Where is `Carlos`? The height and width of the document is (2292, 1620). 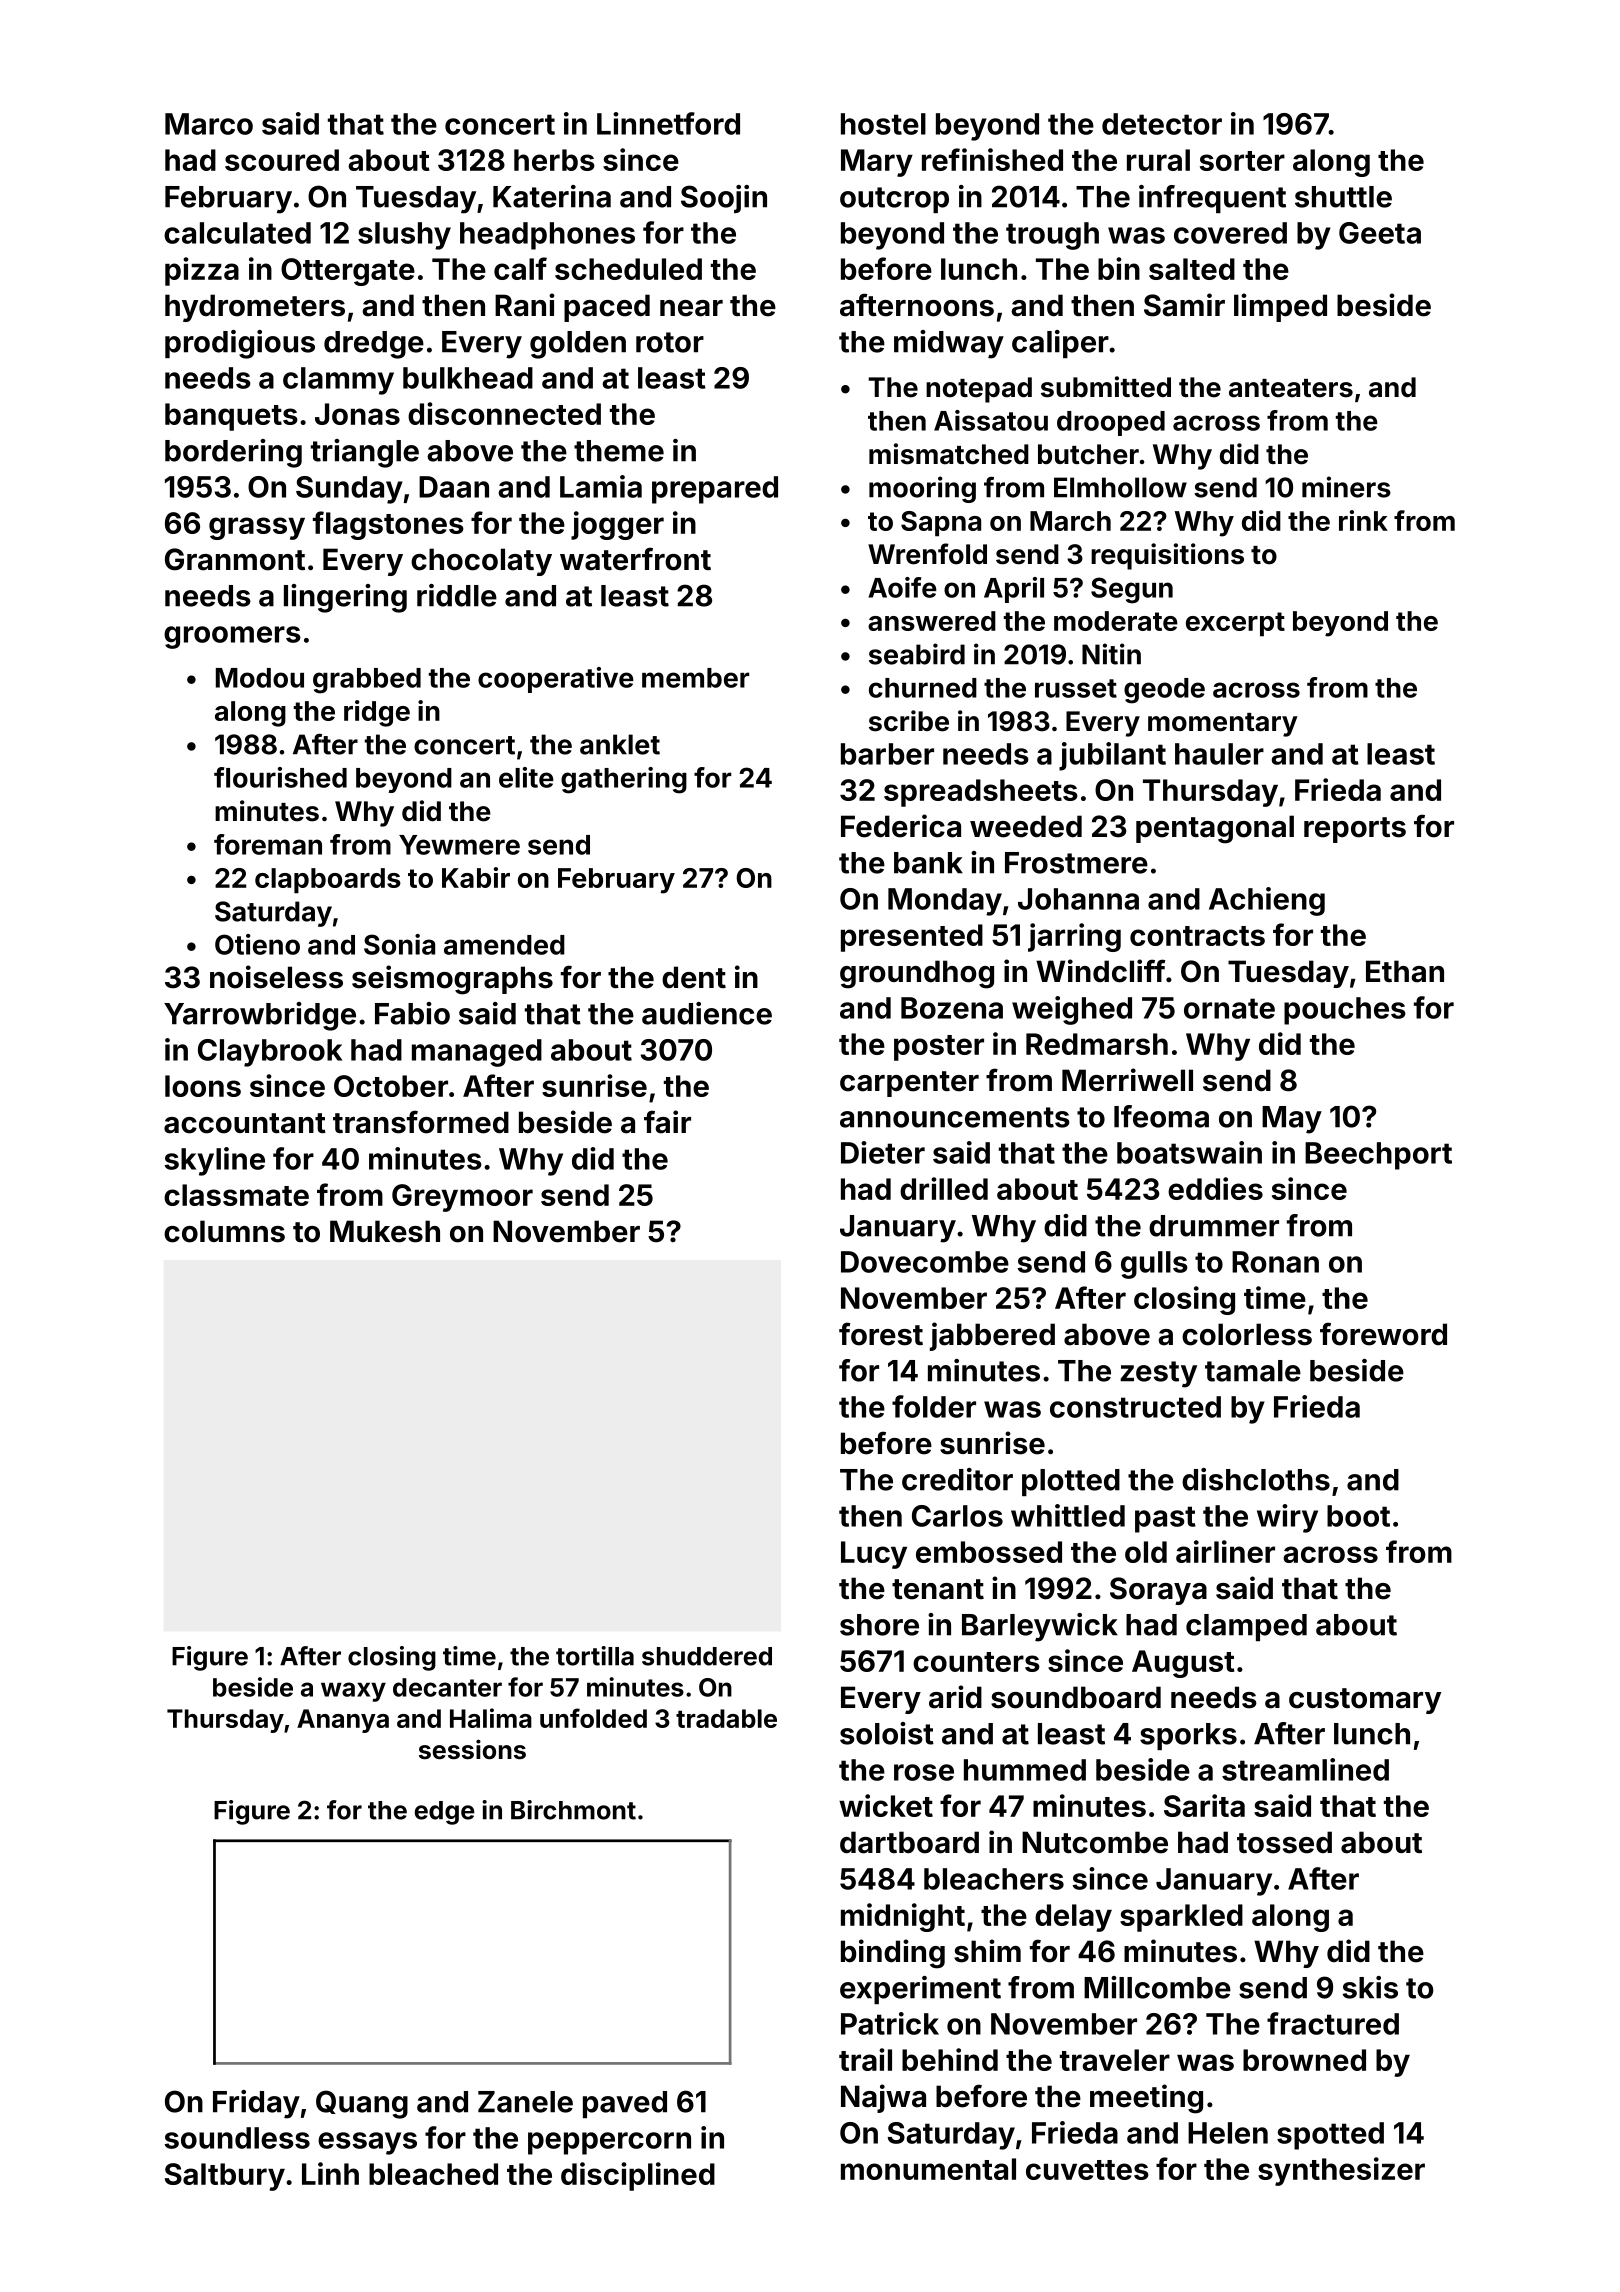 Carlos is located at coordinates (957, 1516).
